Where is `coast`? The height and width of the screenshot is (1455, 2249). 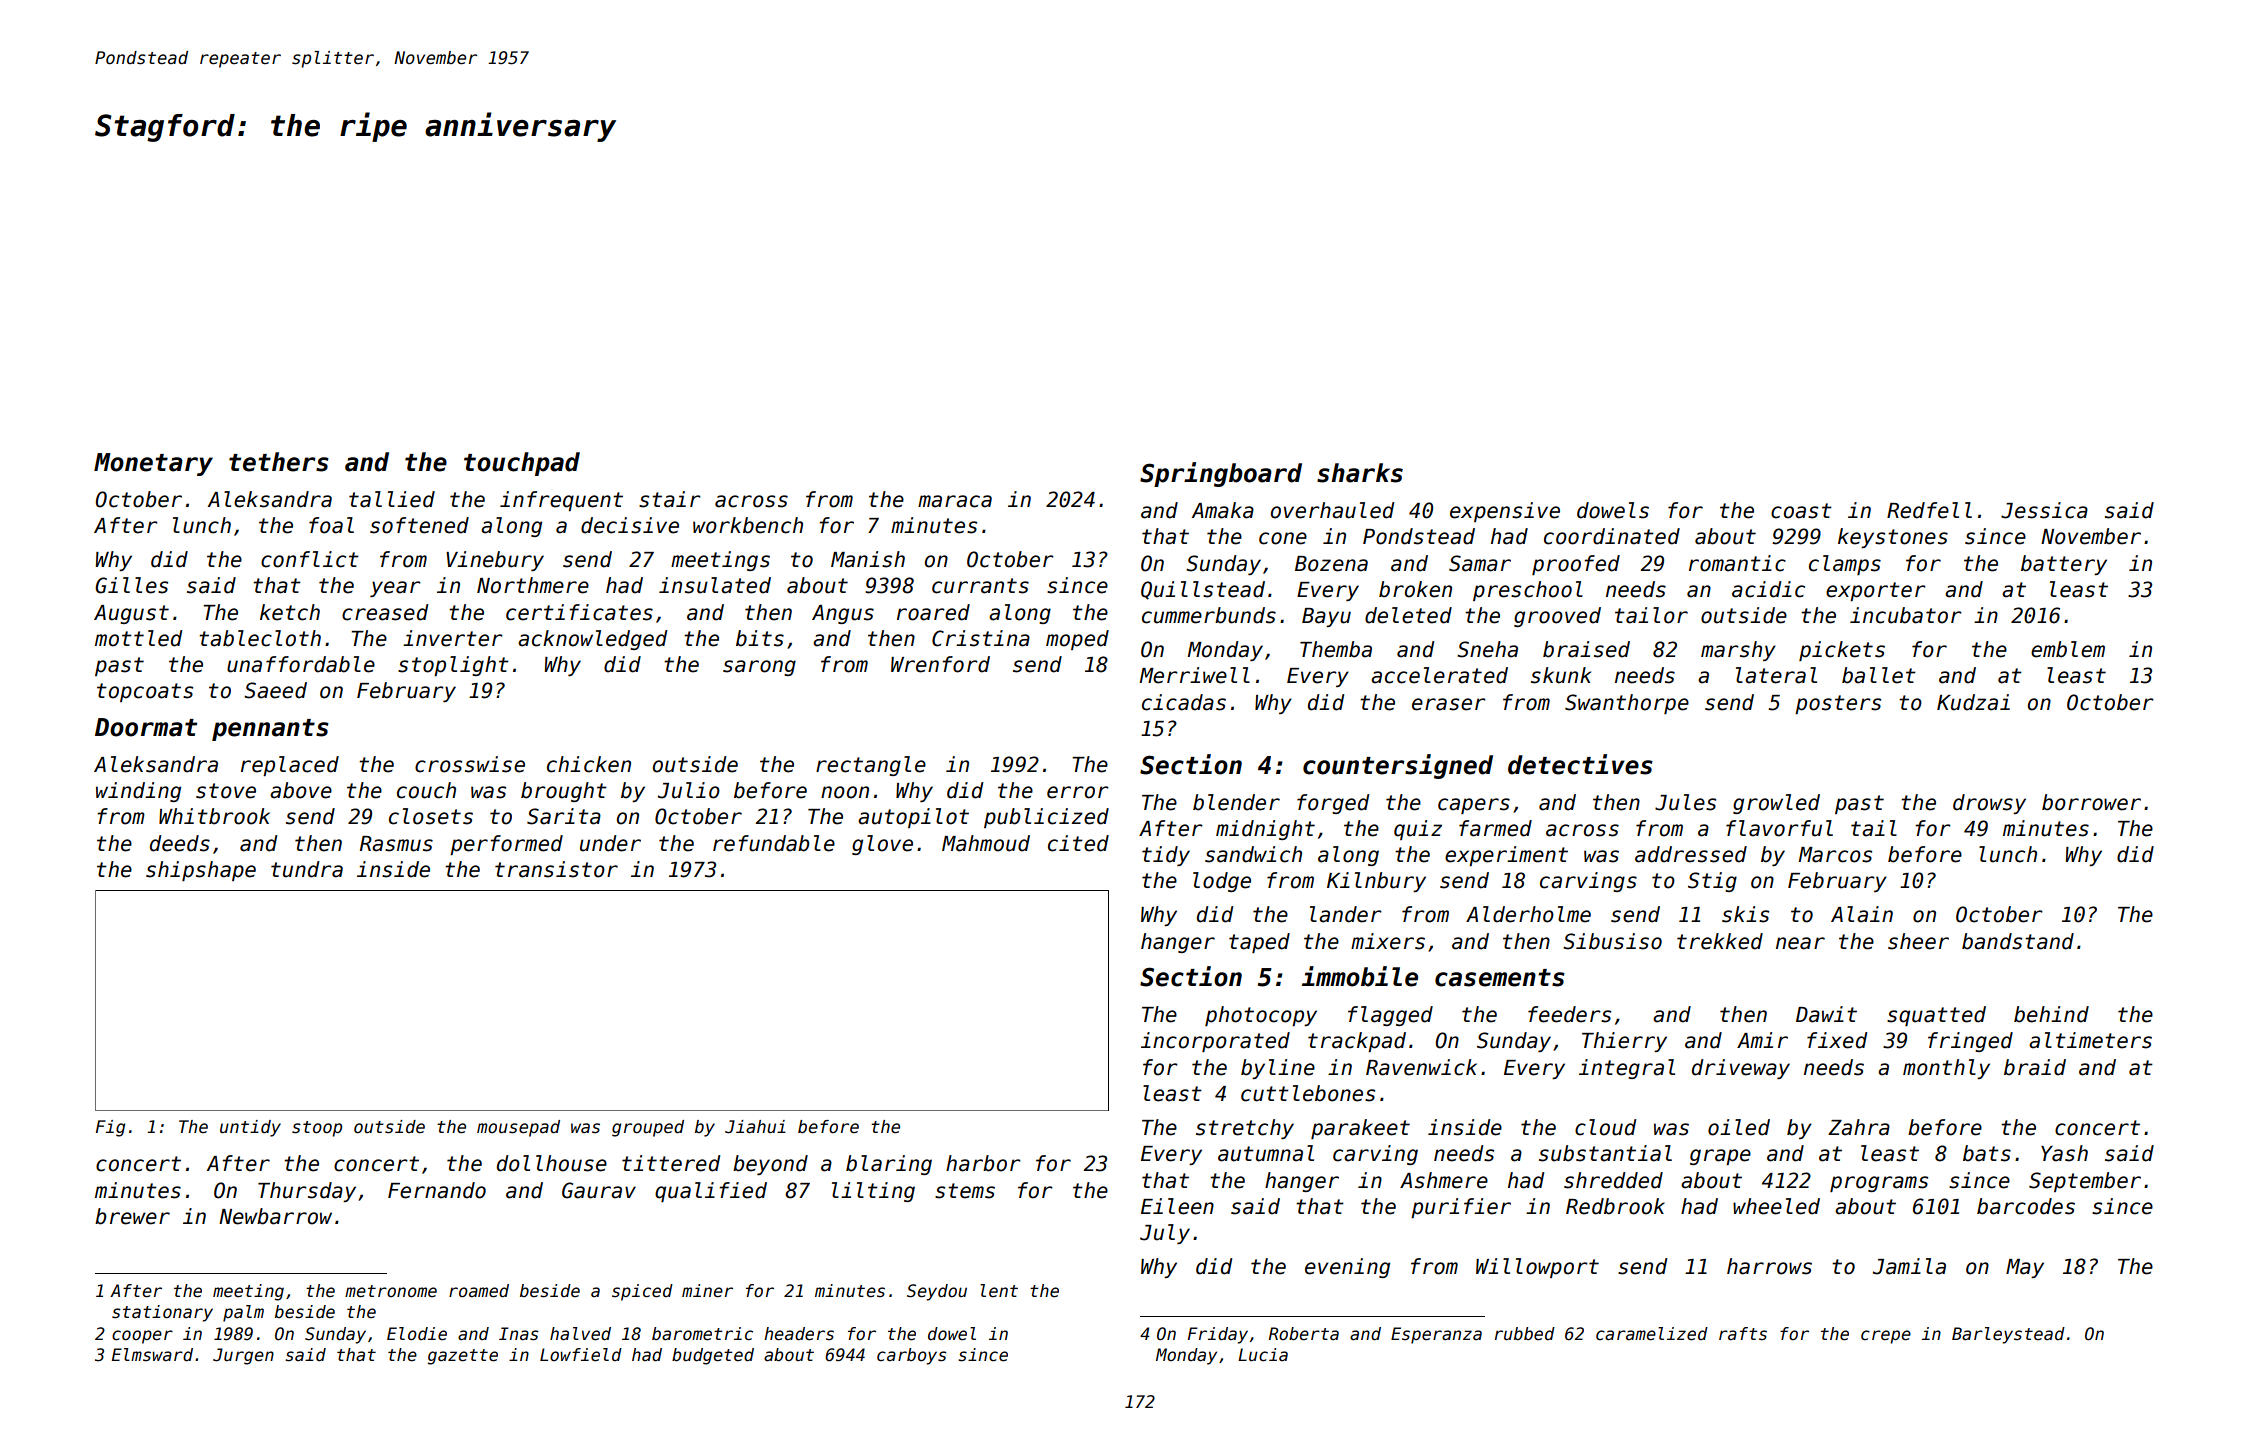
coast is located at coordinates (1801, 511).
